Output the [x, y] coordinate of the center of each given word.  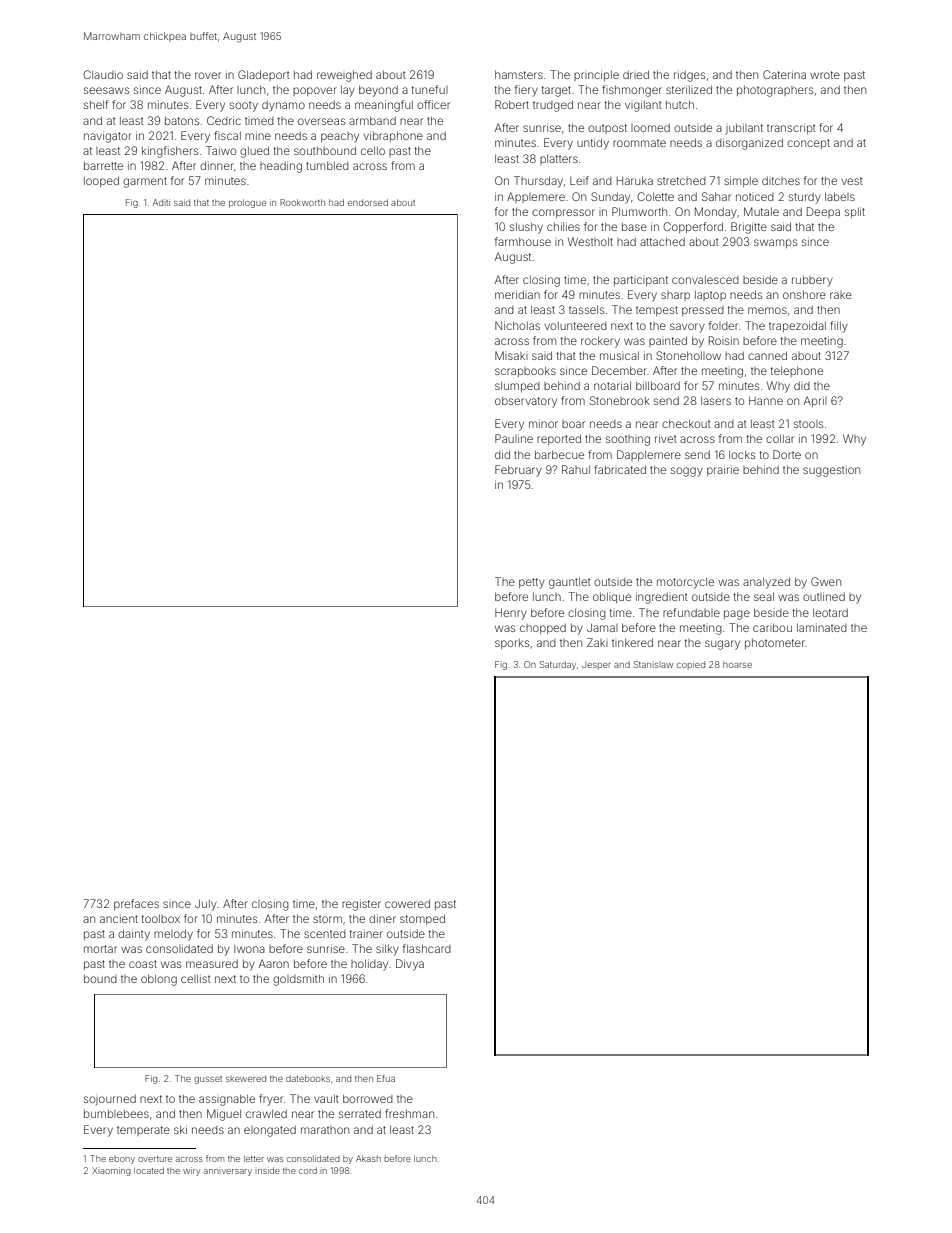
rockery [600, 342]
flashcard [427, 948]
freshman [409, 1113]
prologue [247, 203]
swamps [775, 243]
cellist [196, 978]
